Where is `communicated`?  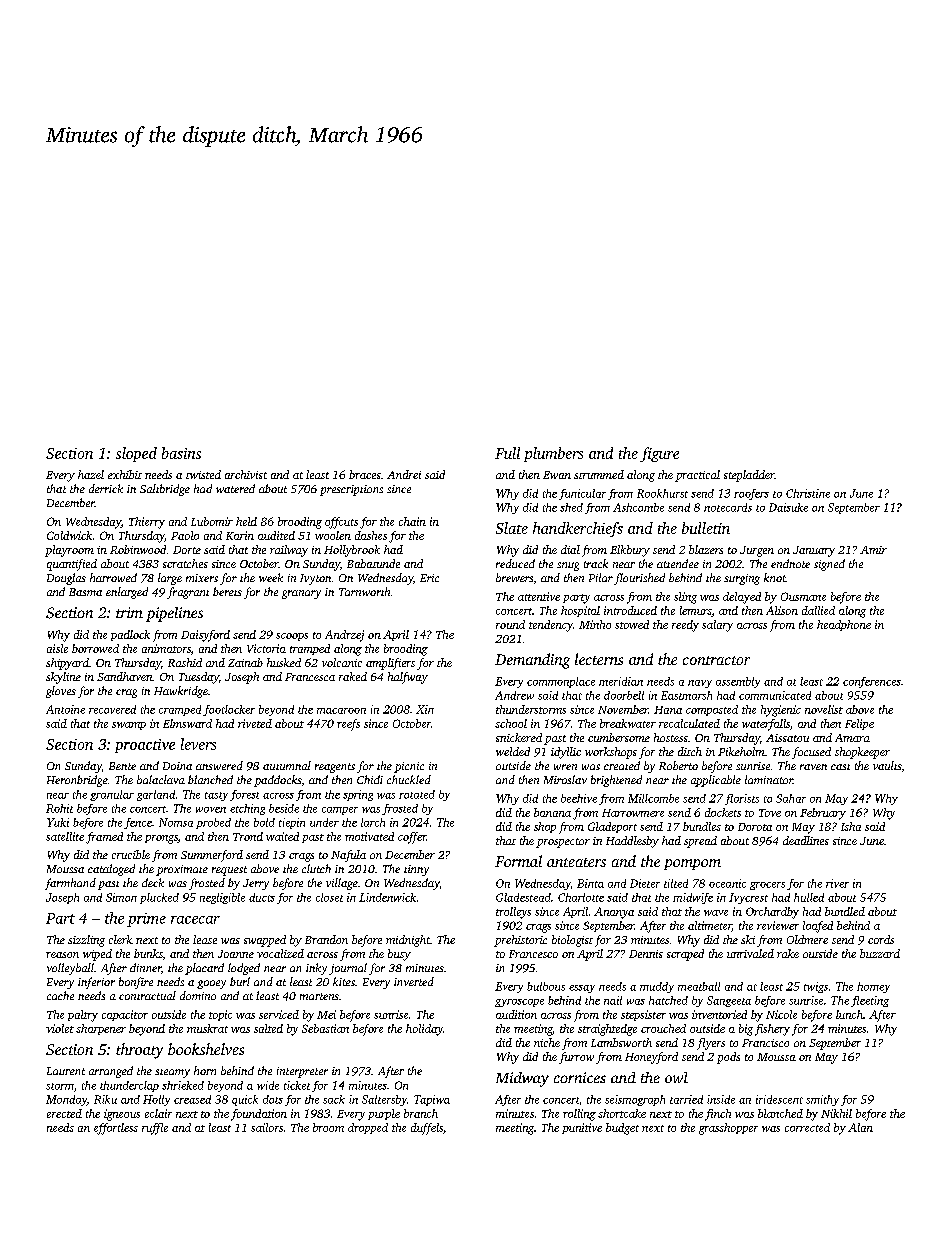
communicated is located at coordinates (775, 695).
